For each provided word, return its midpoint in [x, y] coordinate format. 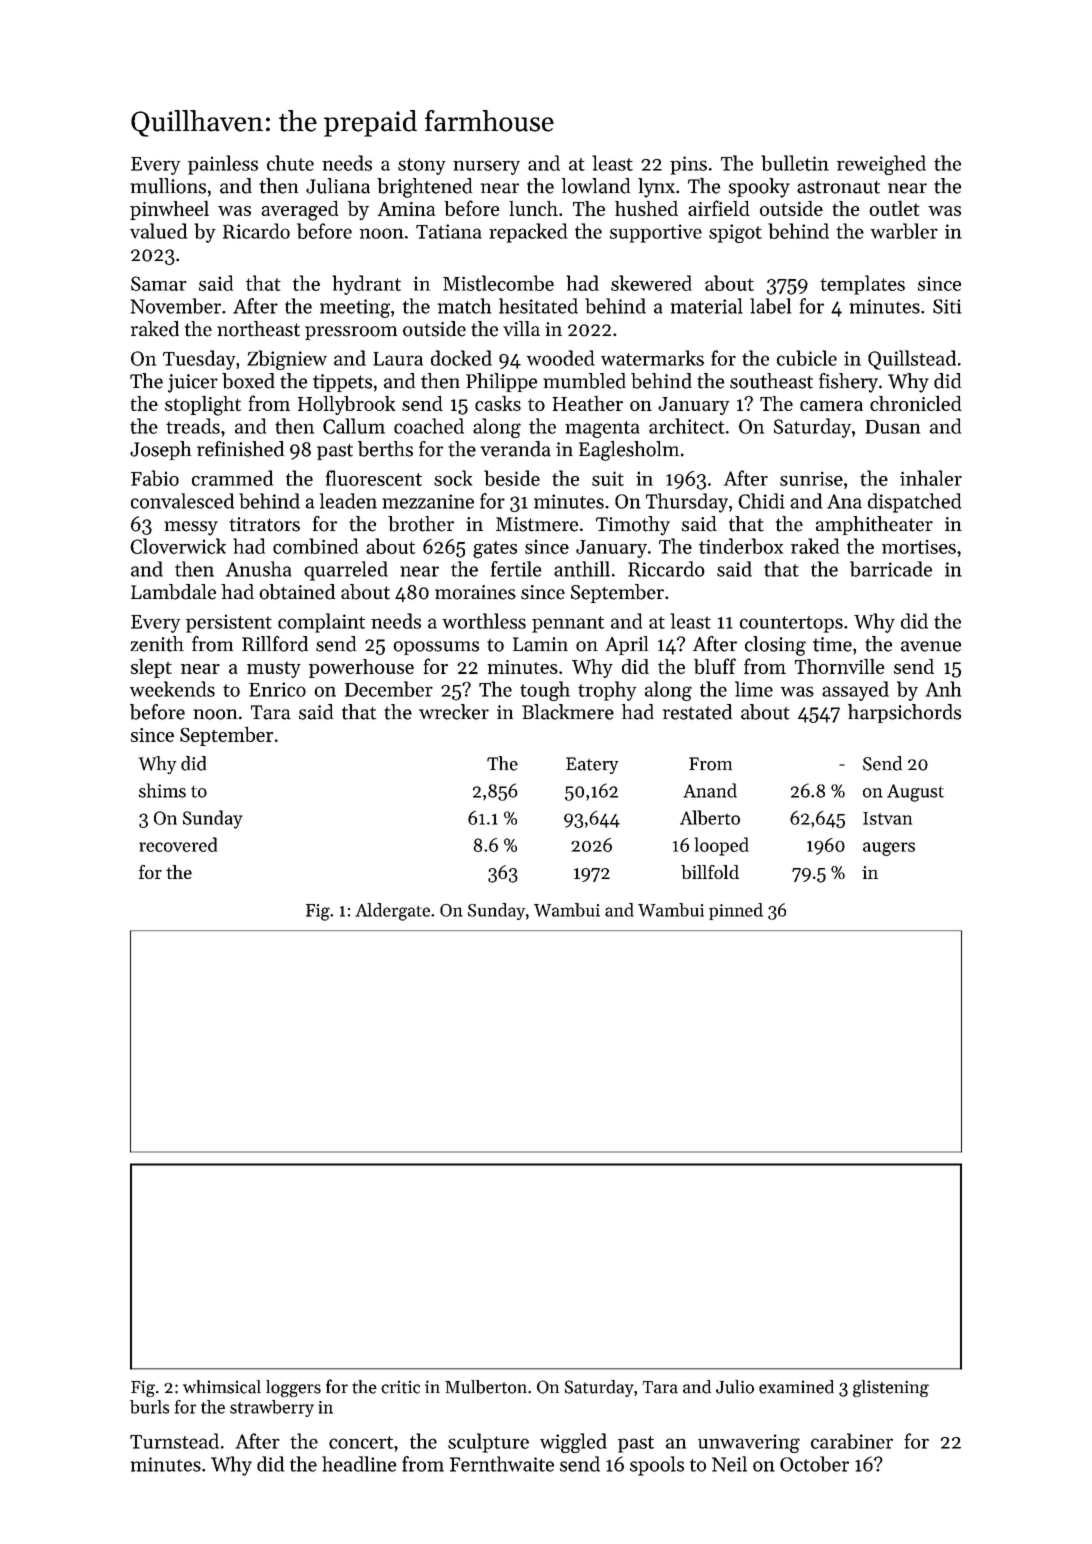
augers [889, 849]
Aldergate [392, 912]
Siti [947, 306]
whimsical [222, 1387]
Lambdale [173, 592]
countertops [791, 624]
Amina [406, 209]
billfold [710, 872]
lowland [596, 186]
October [814, 1464]
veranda [515, 449]
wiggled [573, 1443]
